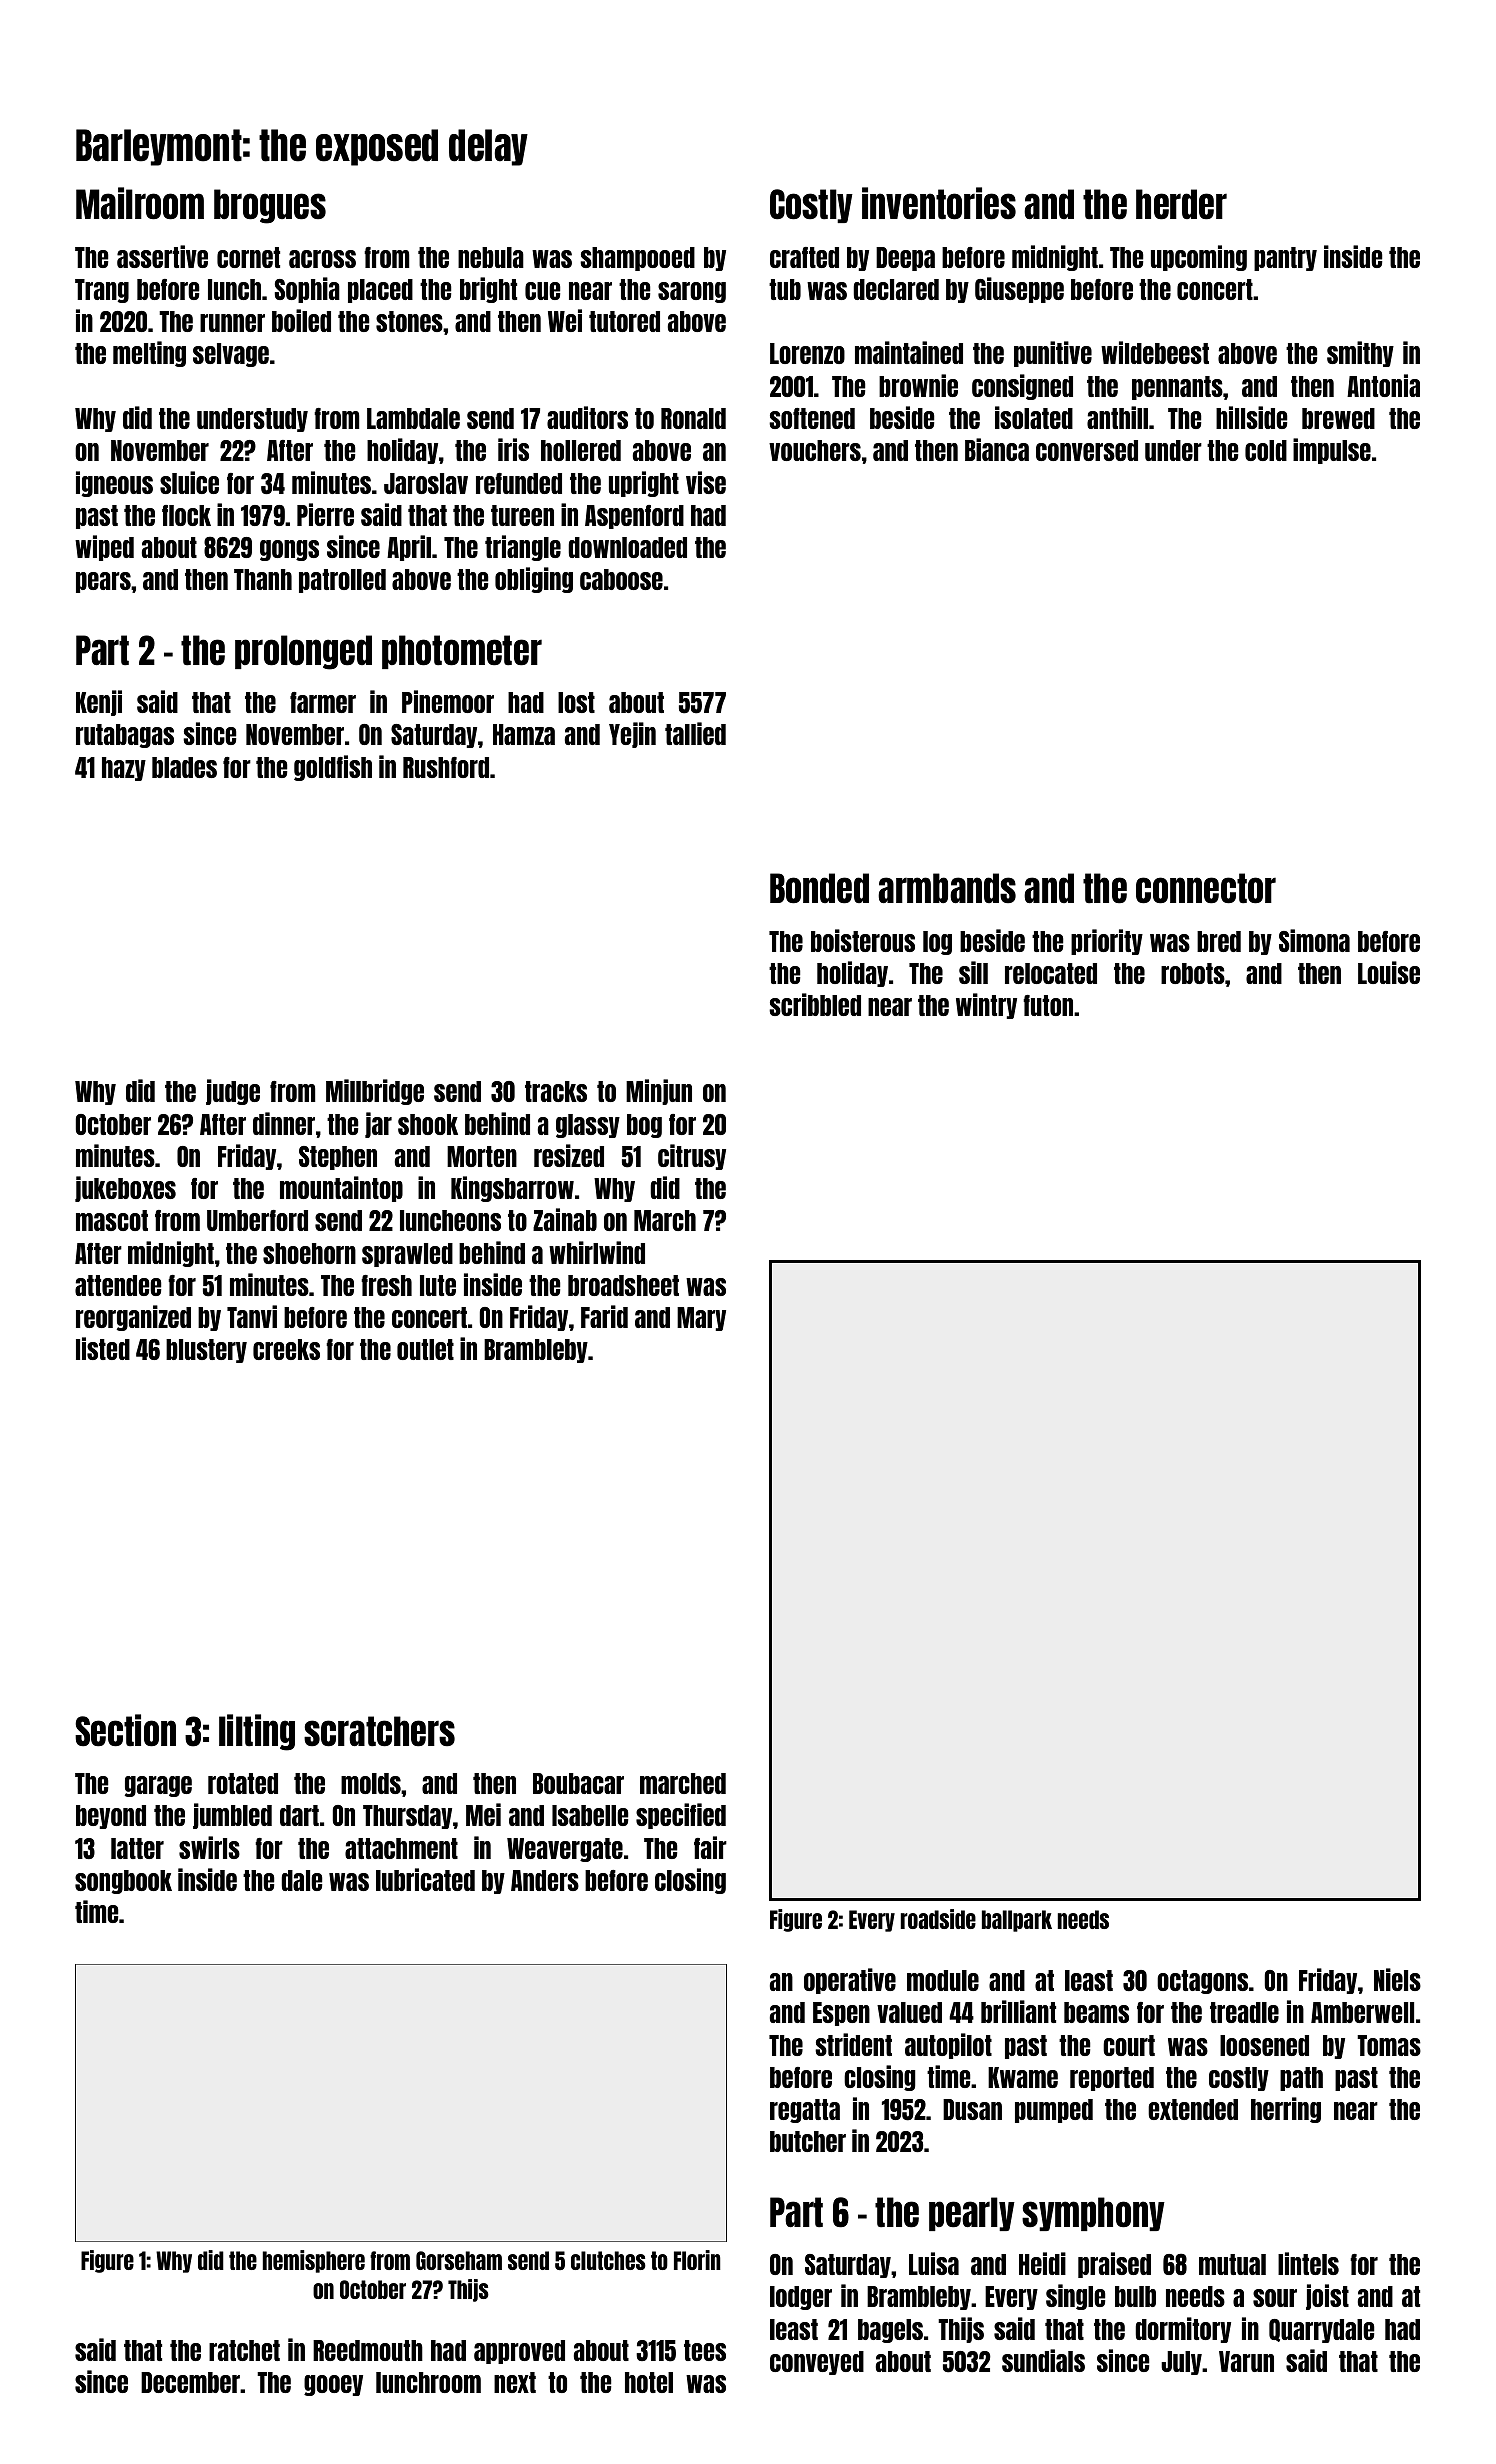  Describe the element at coordinates (701, 1319) in the screenshot. I see `Mary` at that location.
